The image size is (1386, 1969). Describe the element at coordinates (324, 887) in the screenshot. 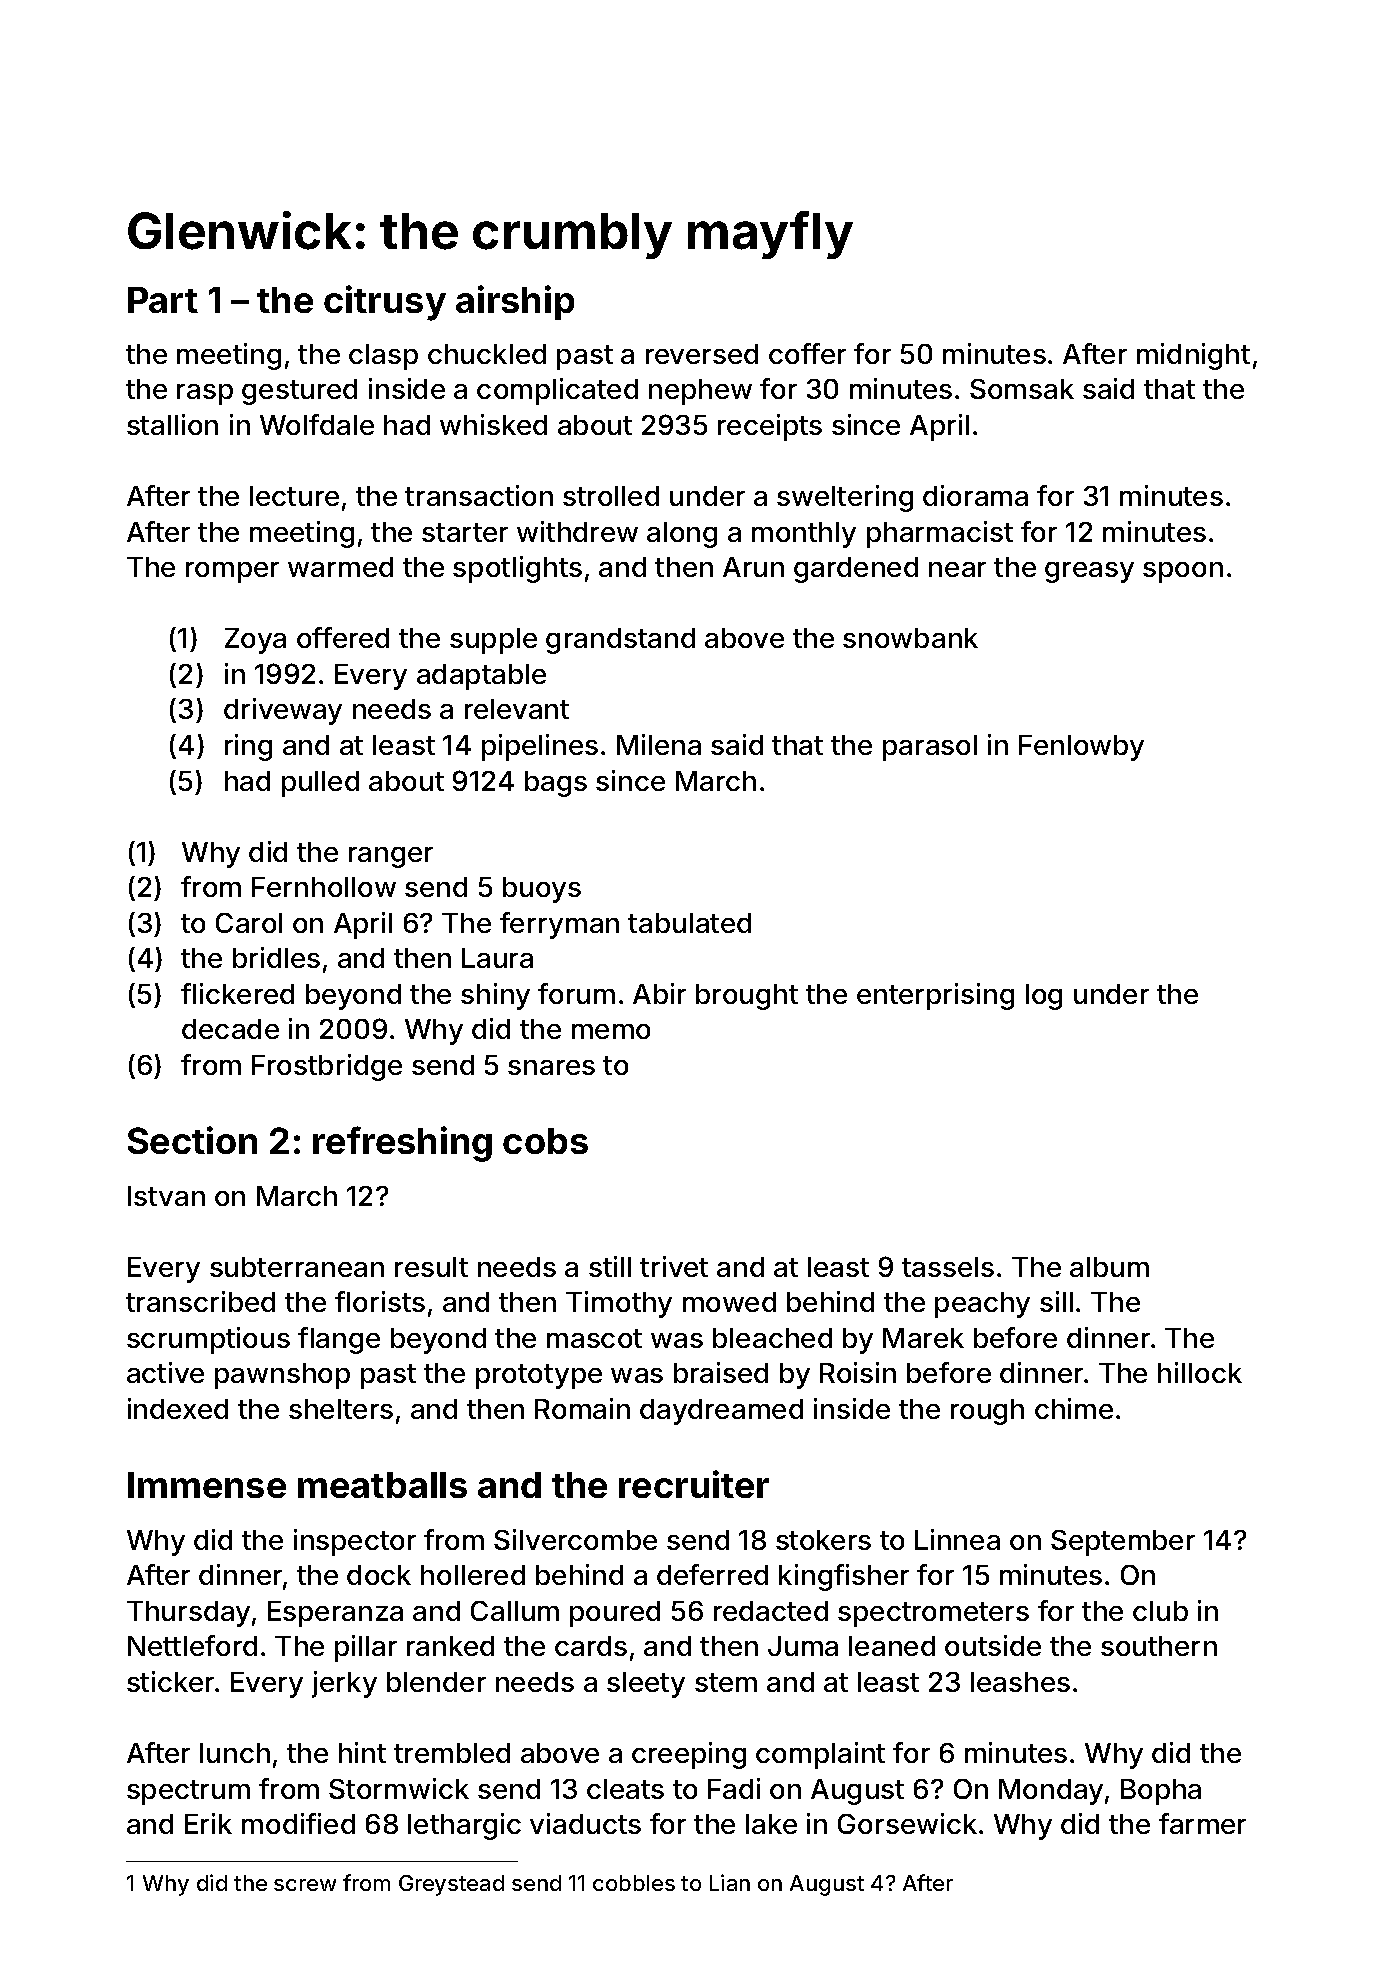

I see `Fernhollow` at that location.
